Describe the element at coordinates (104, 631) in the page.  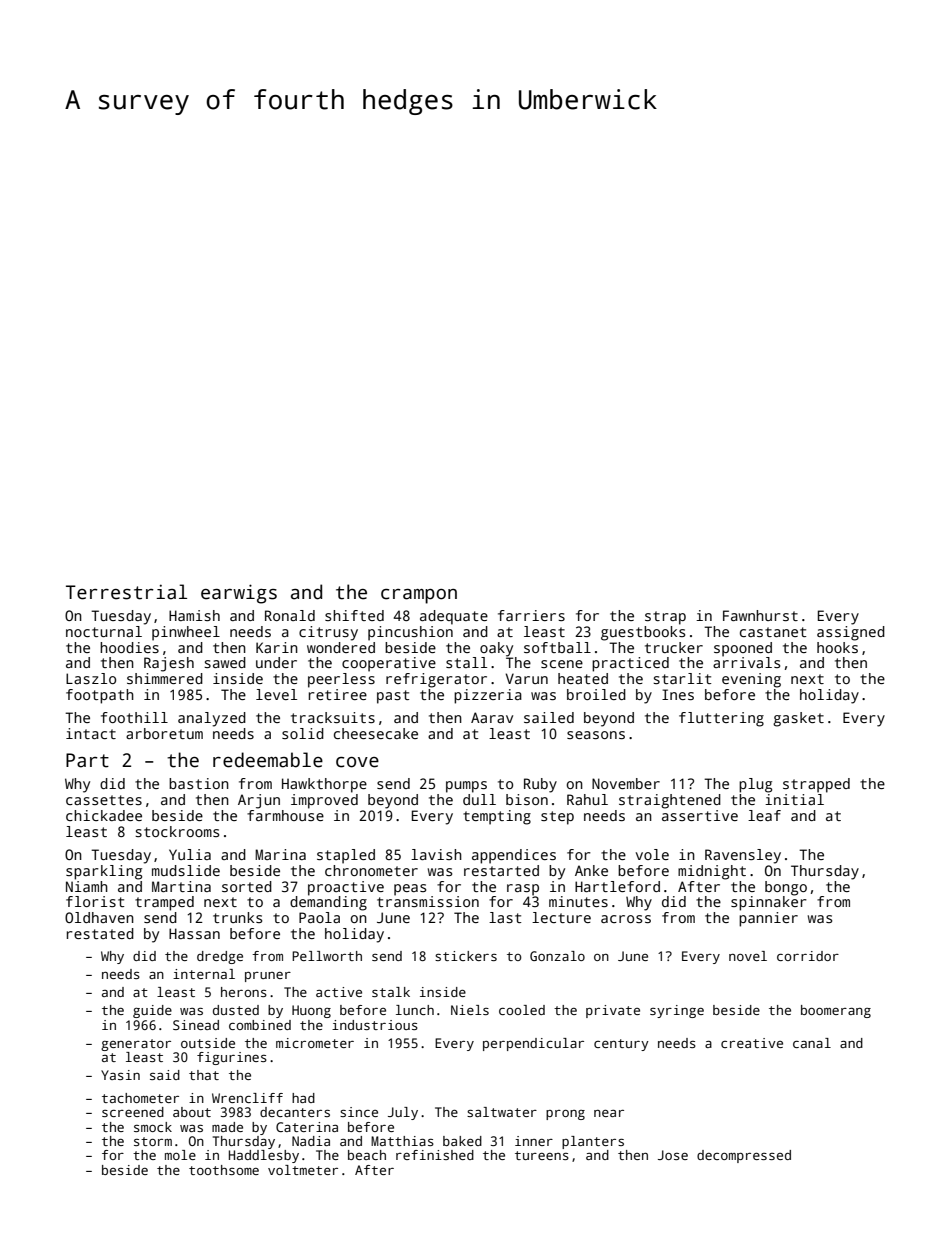
I see `nocturnal` at that location.
